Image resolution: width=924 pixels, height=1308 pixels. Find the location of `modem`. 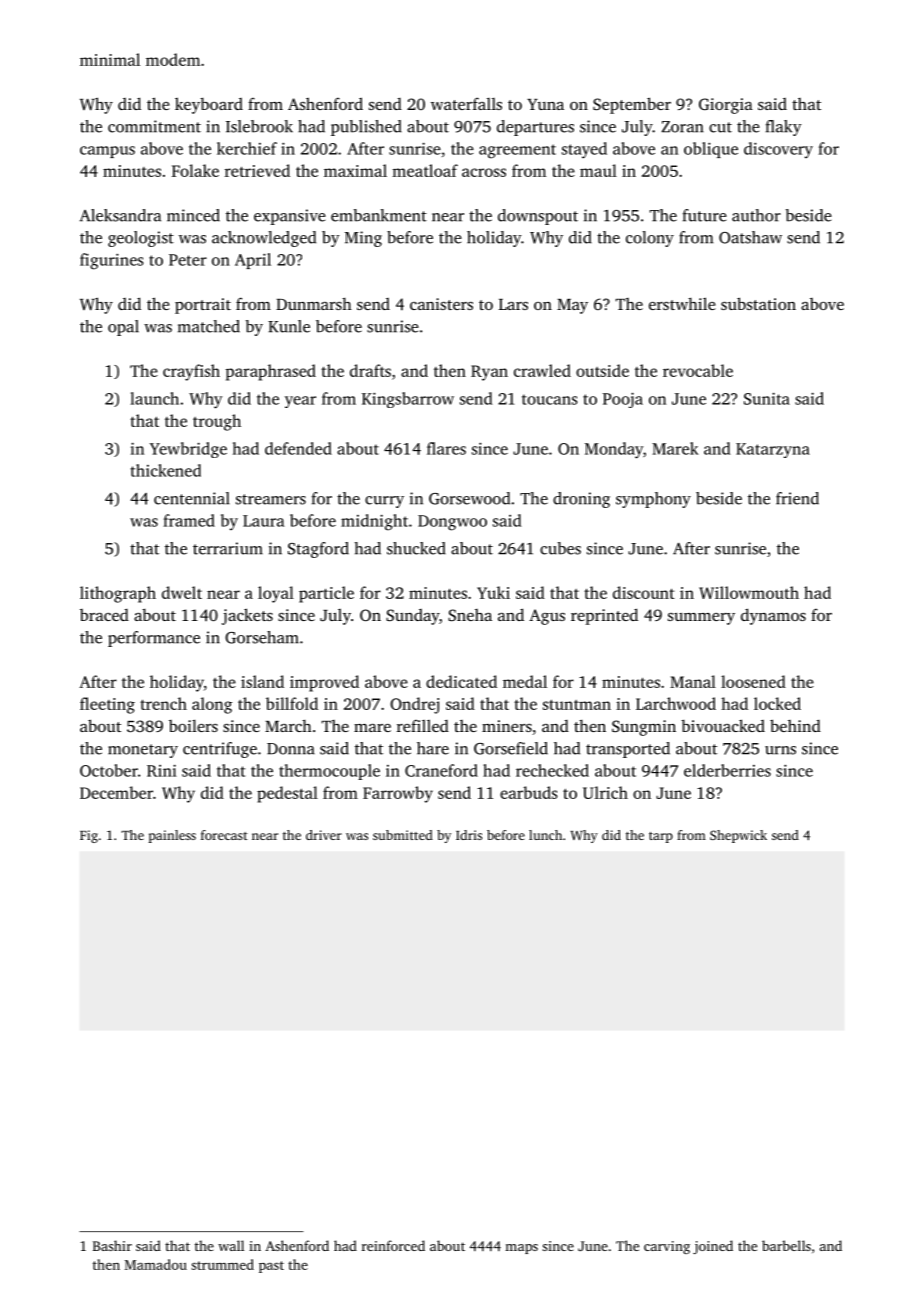

modem is located at coordinates (173, 59).
